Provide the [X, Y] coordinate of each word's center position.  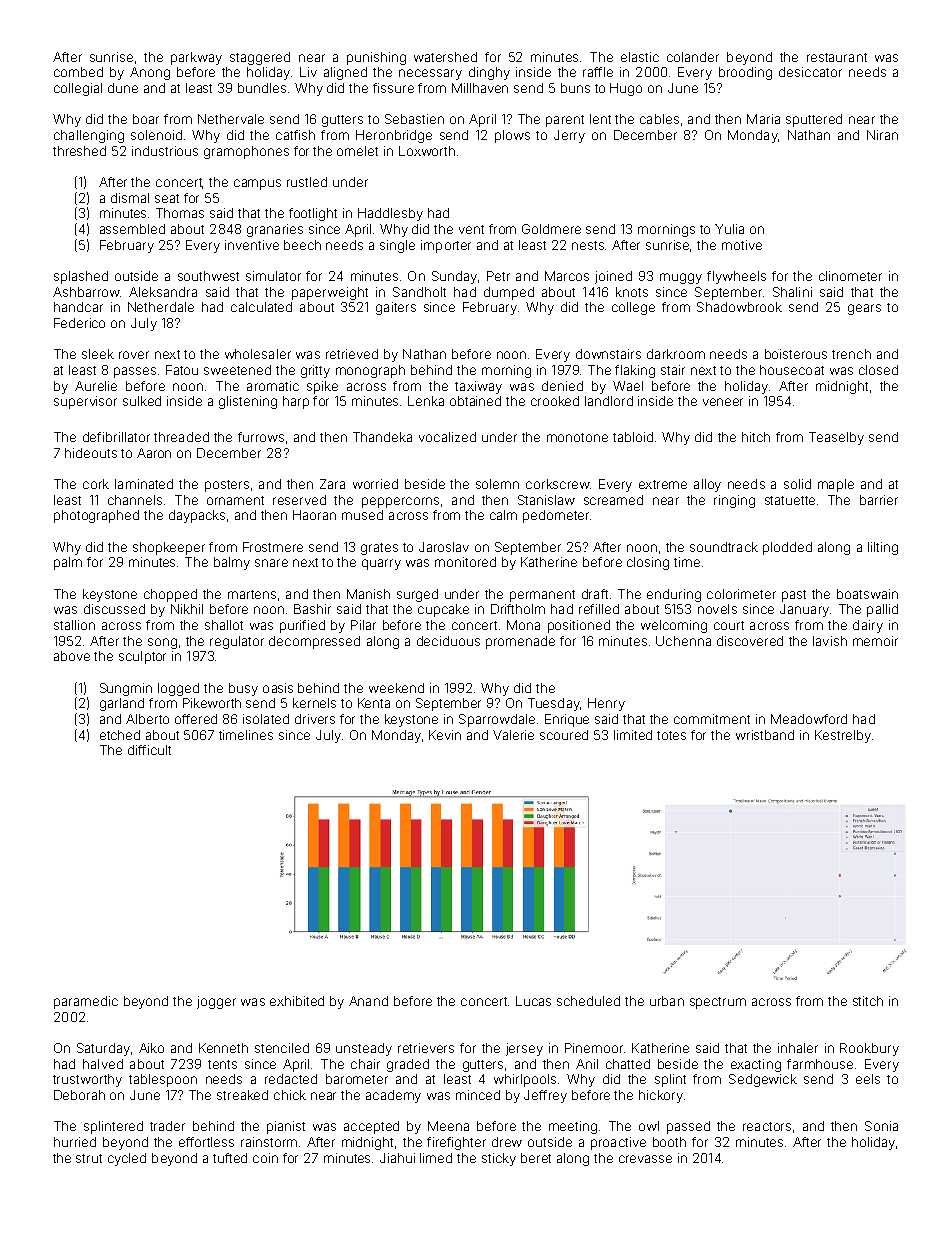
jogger [216, 1002]
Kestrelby [843, 736]
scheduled [588, 1001]
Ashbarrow [86, 292]
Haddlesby [390, 214]
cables [659, 119]
